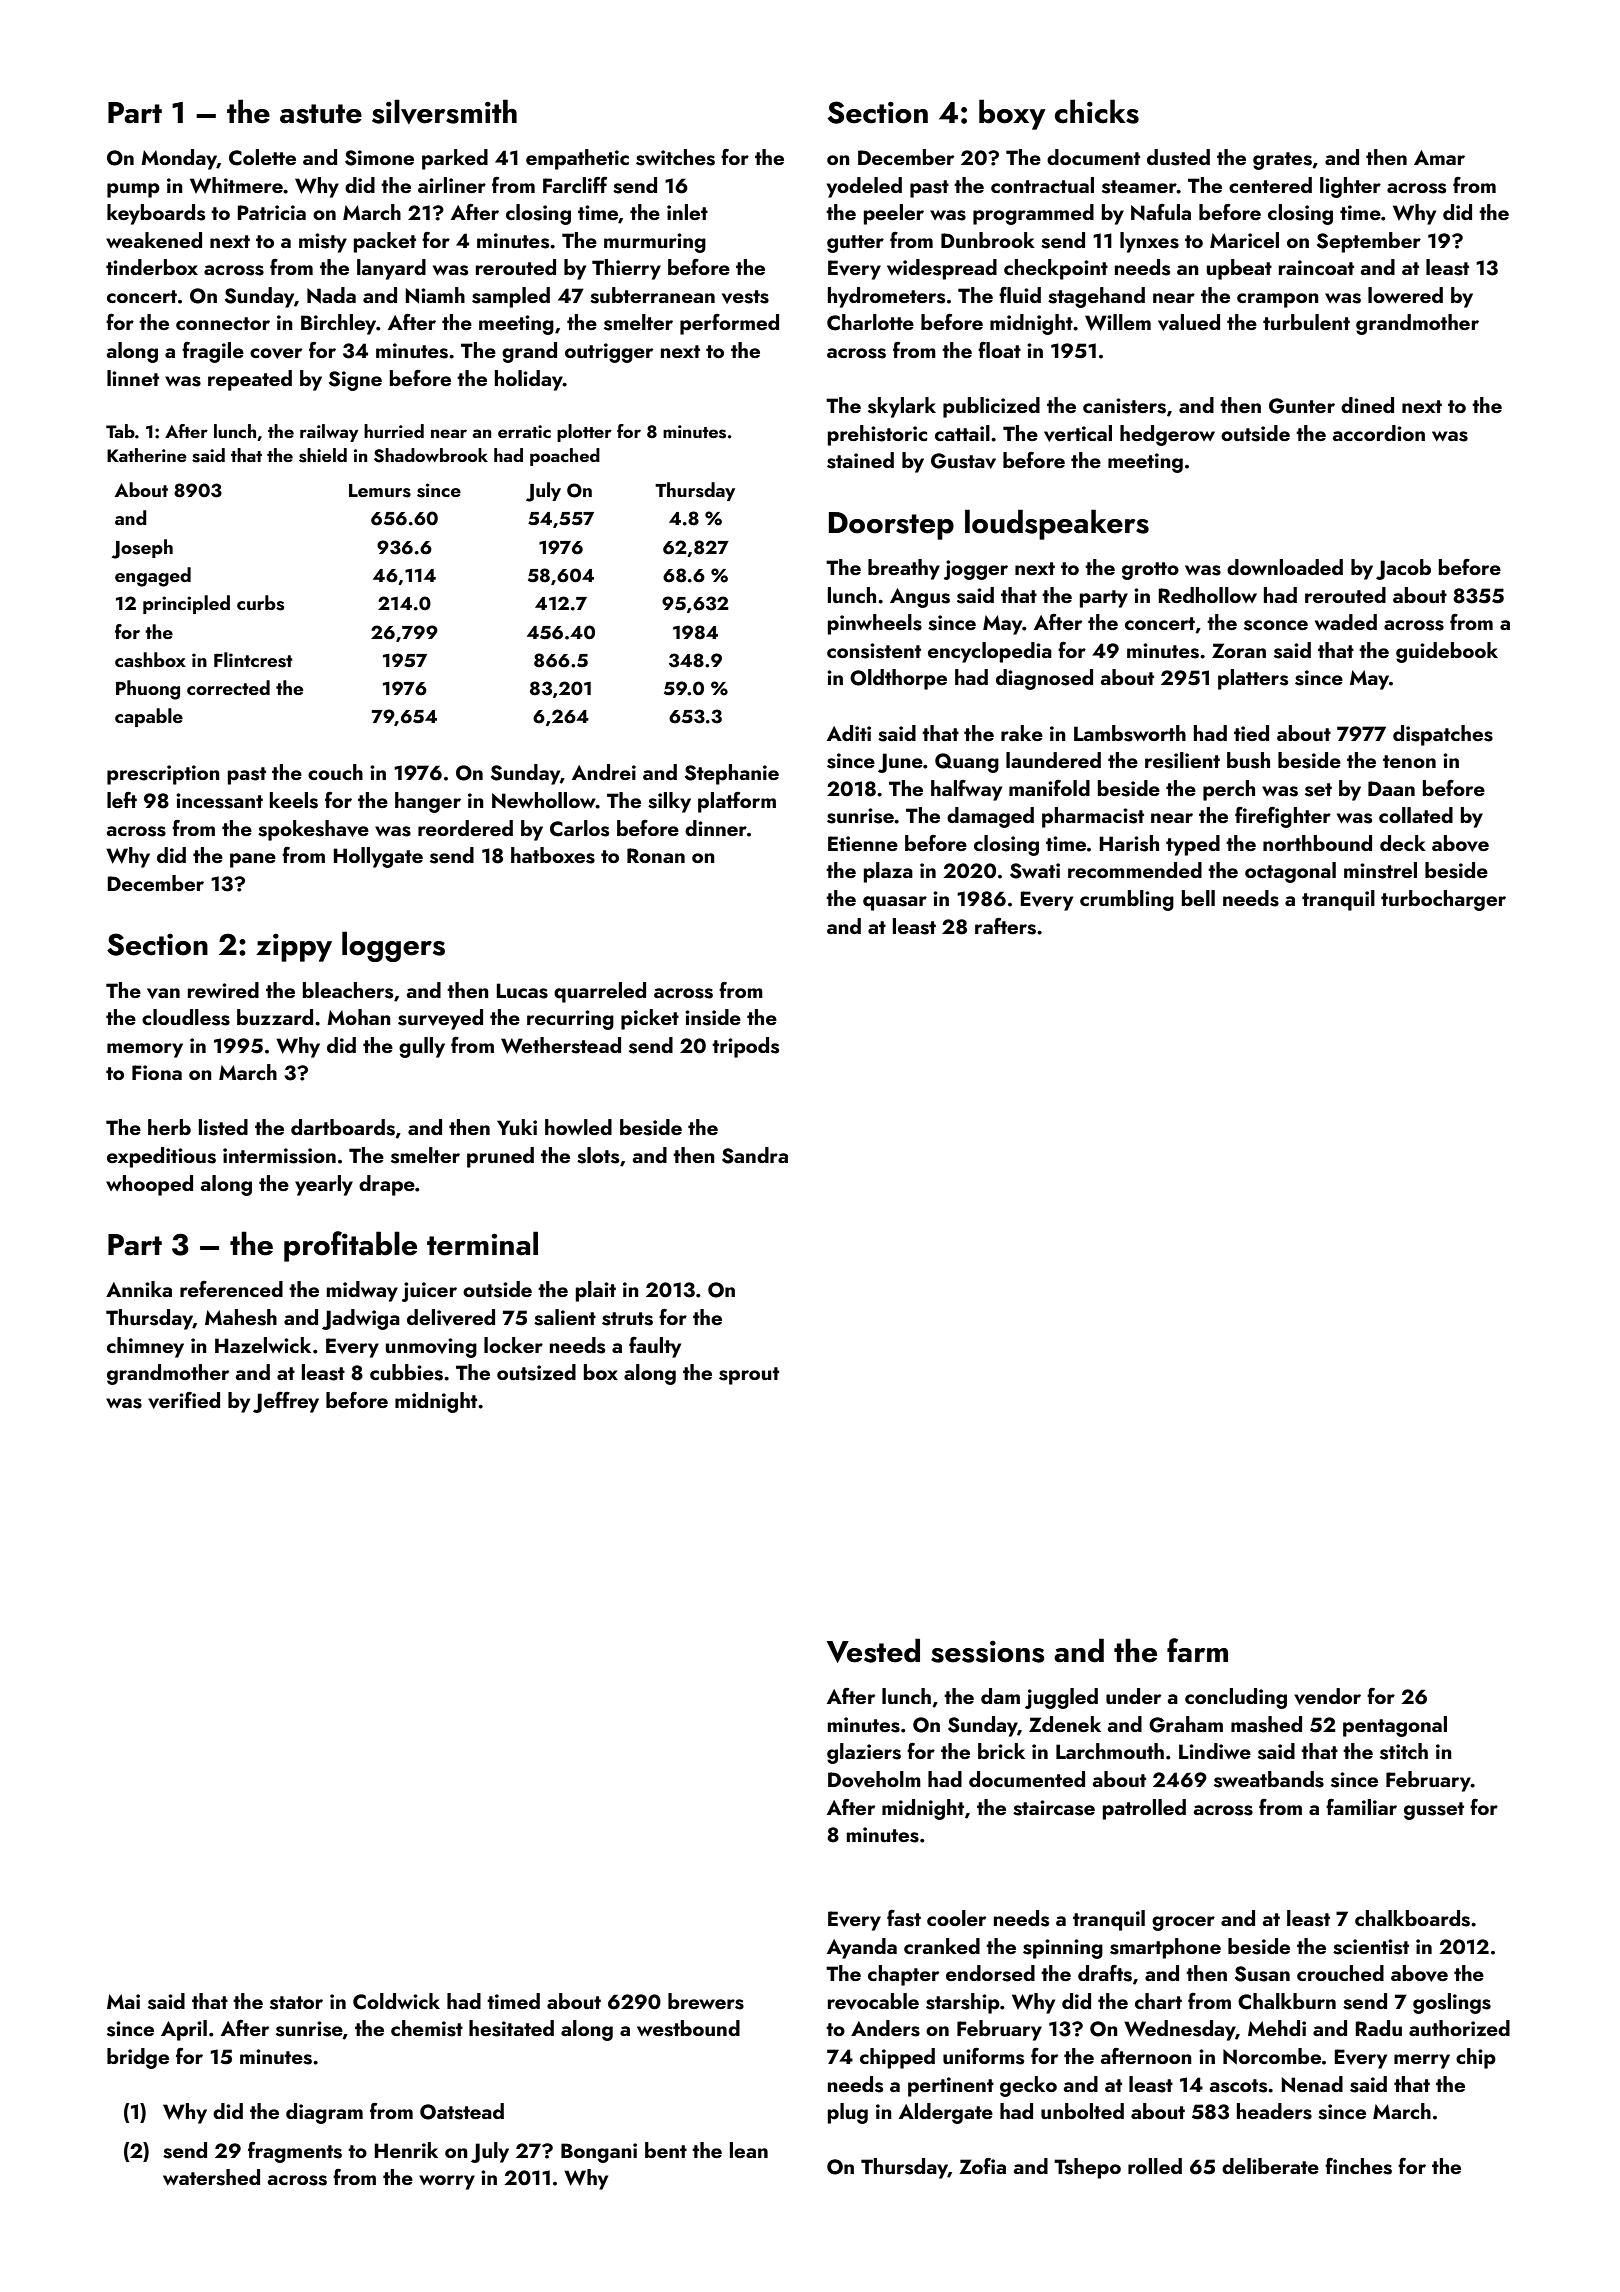  What do you see at coordinates (655, 1347) in the image?
I see `faulty` at bounding box center [655, 1347].
